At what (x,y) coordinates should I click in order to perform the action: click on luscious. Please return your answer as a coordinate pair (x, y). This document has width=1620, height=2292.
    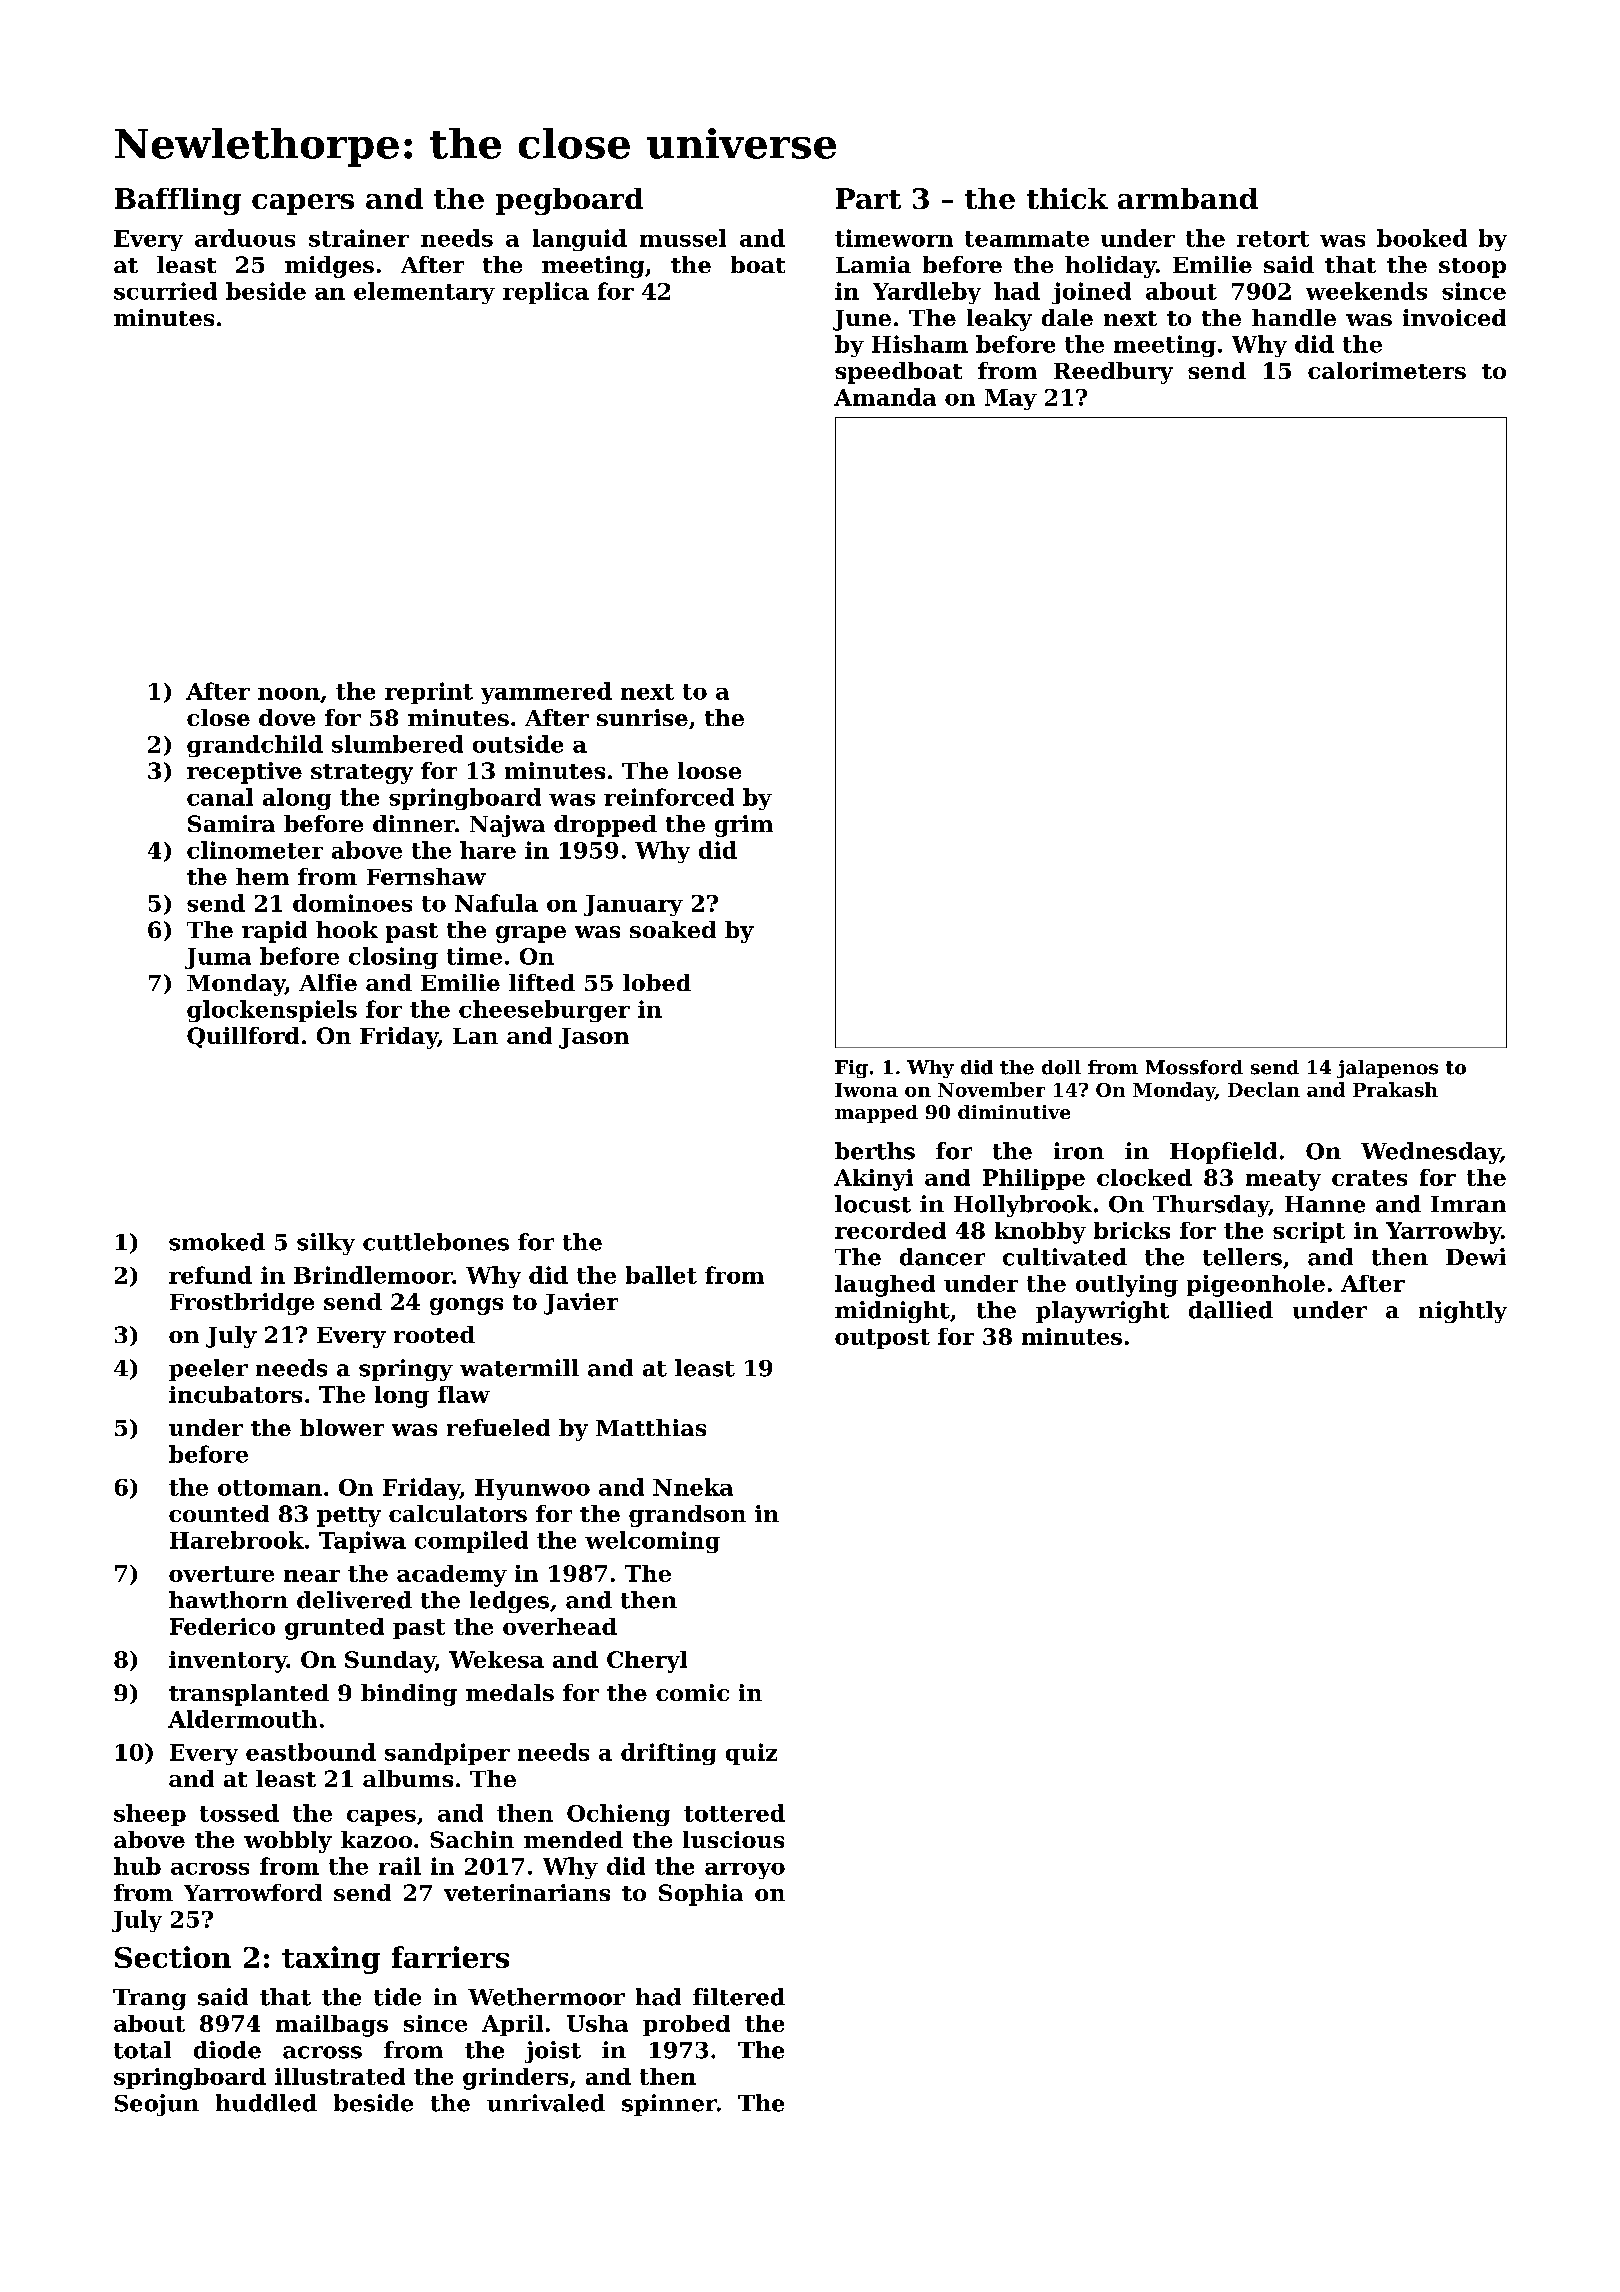
    Looking at the image, I should click on (733, 1839).
